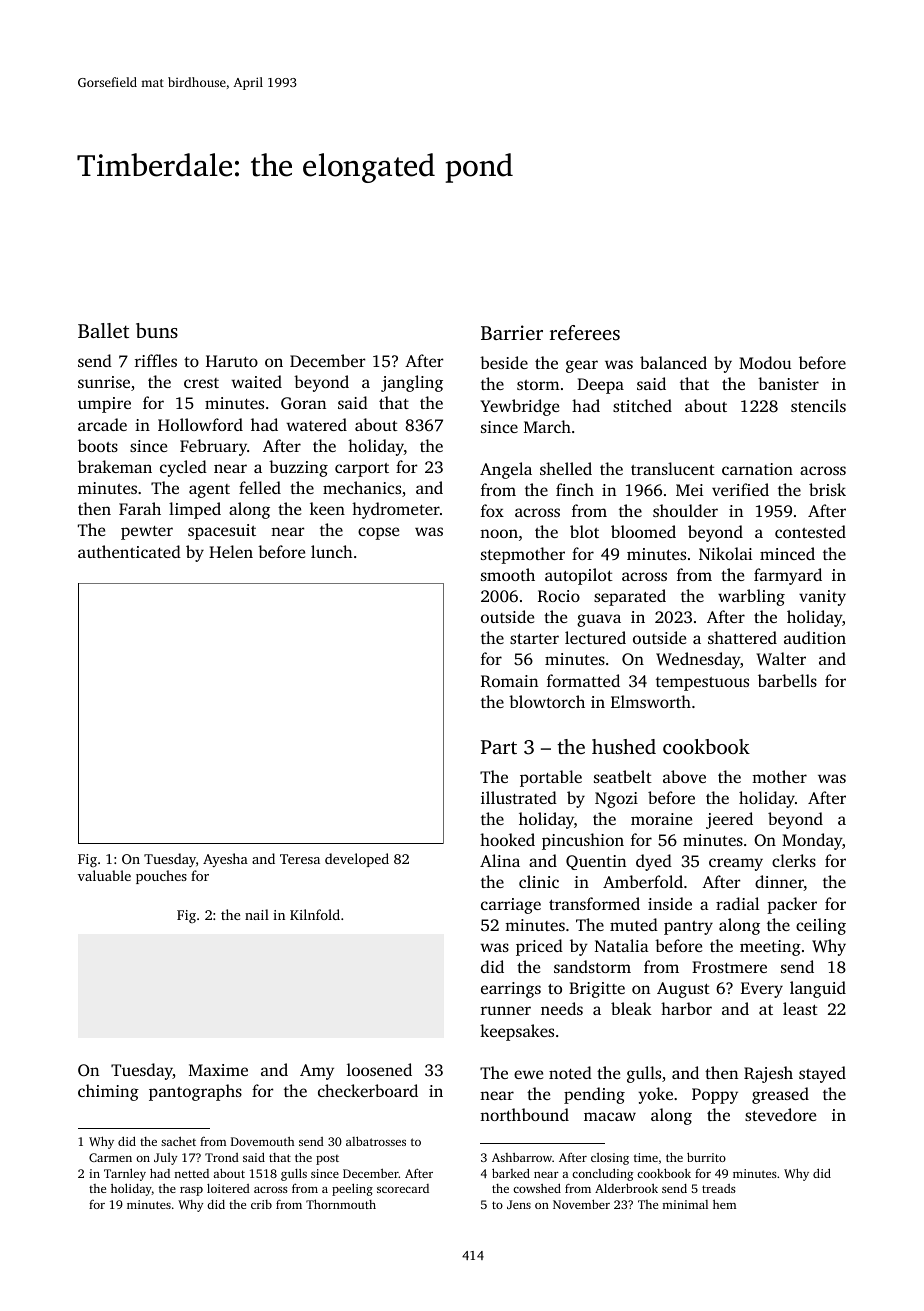  Describe the element at coordinates (362, 470) in the image. I see `carport` at that location.
